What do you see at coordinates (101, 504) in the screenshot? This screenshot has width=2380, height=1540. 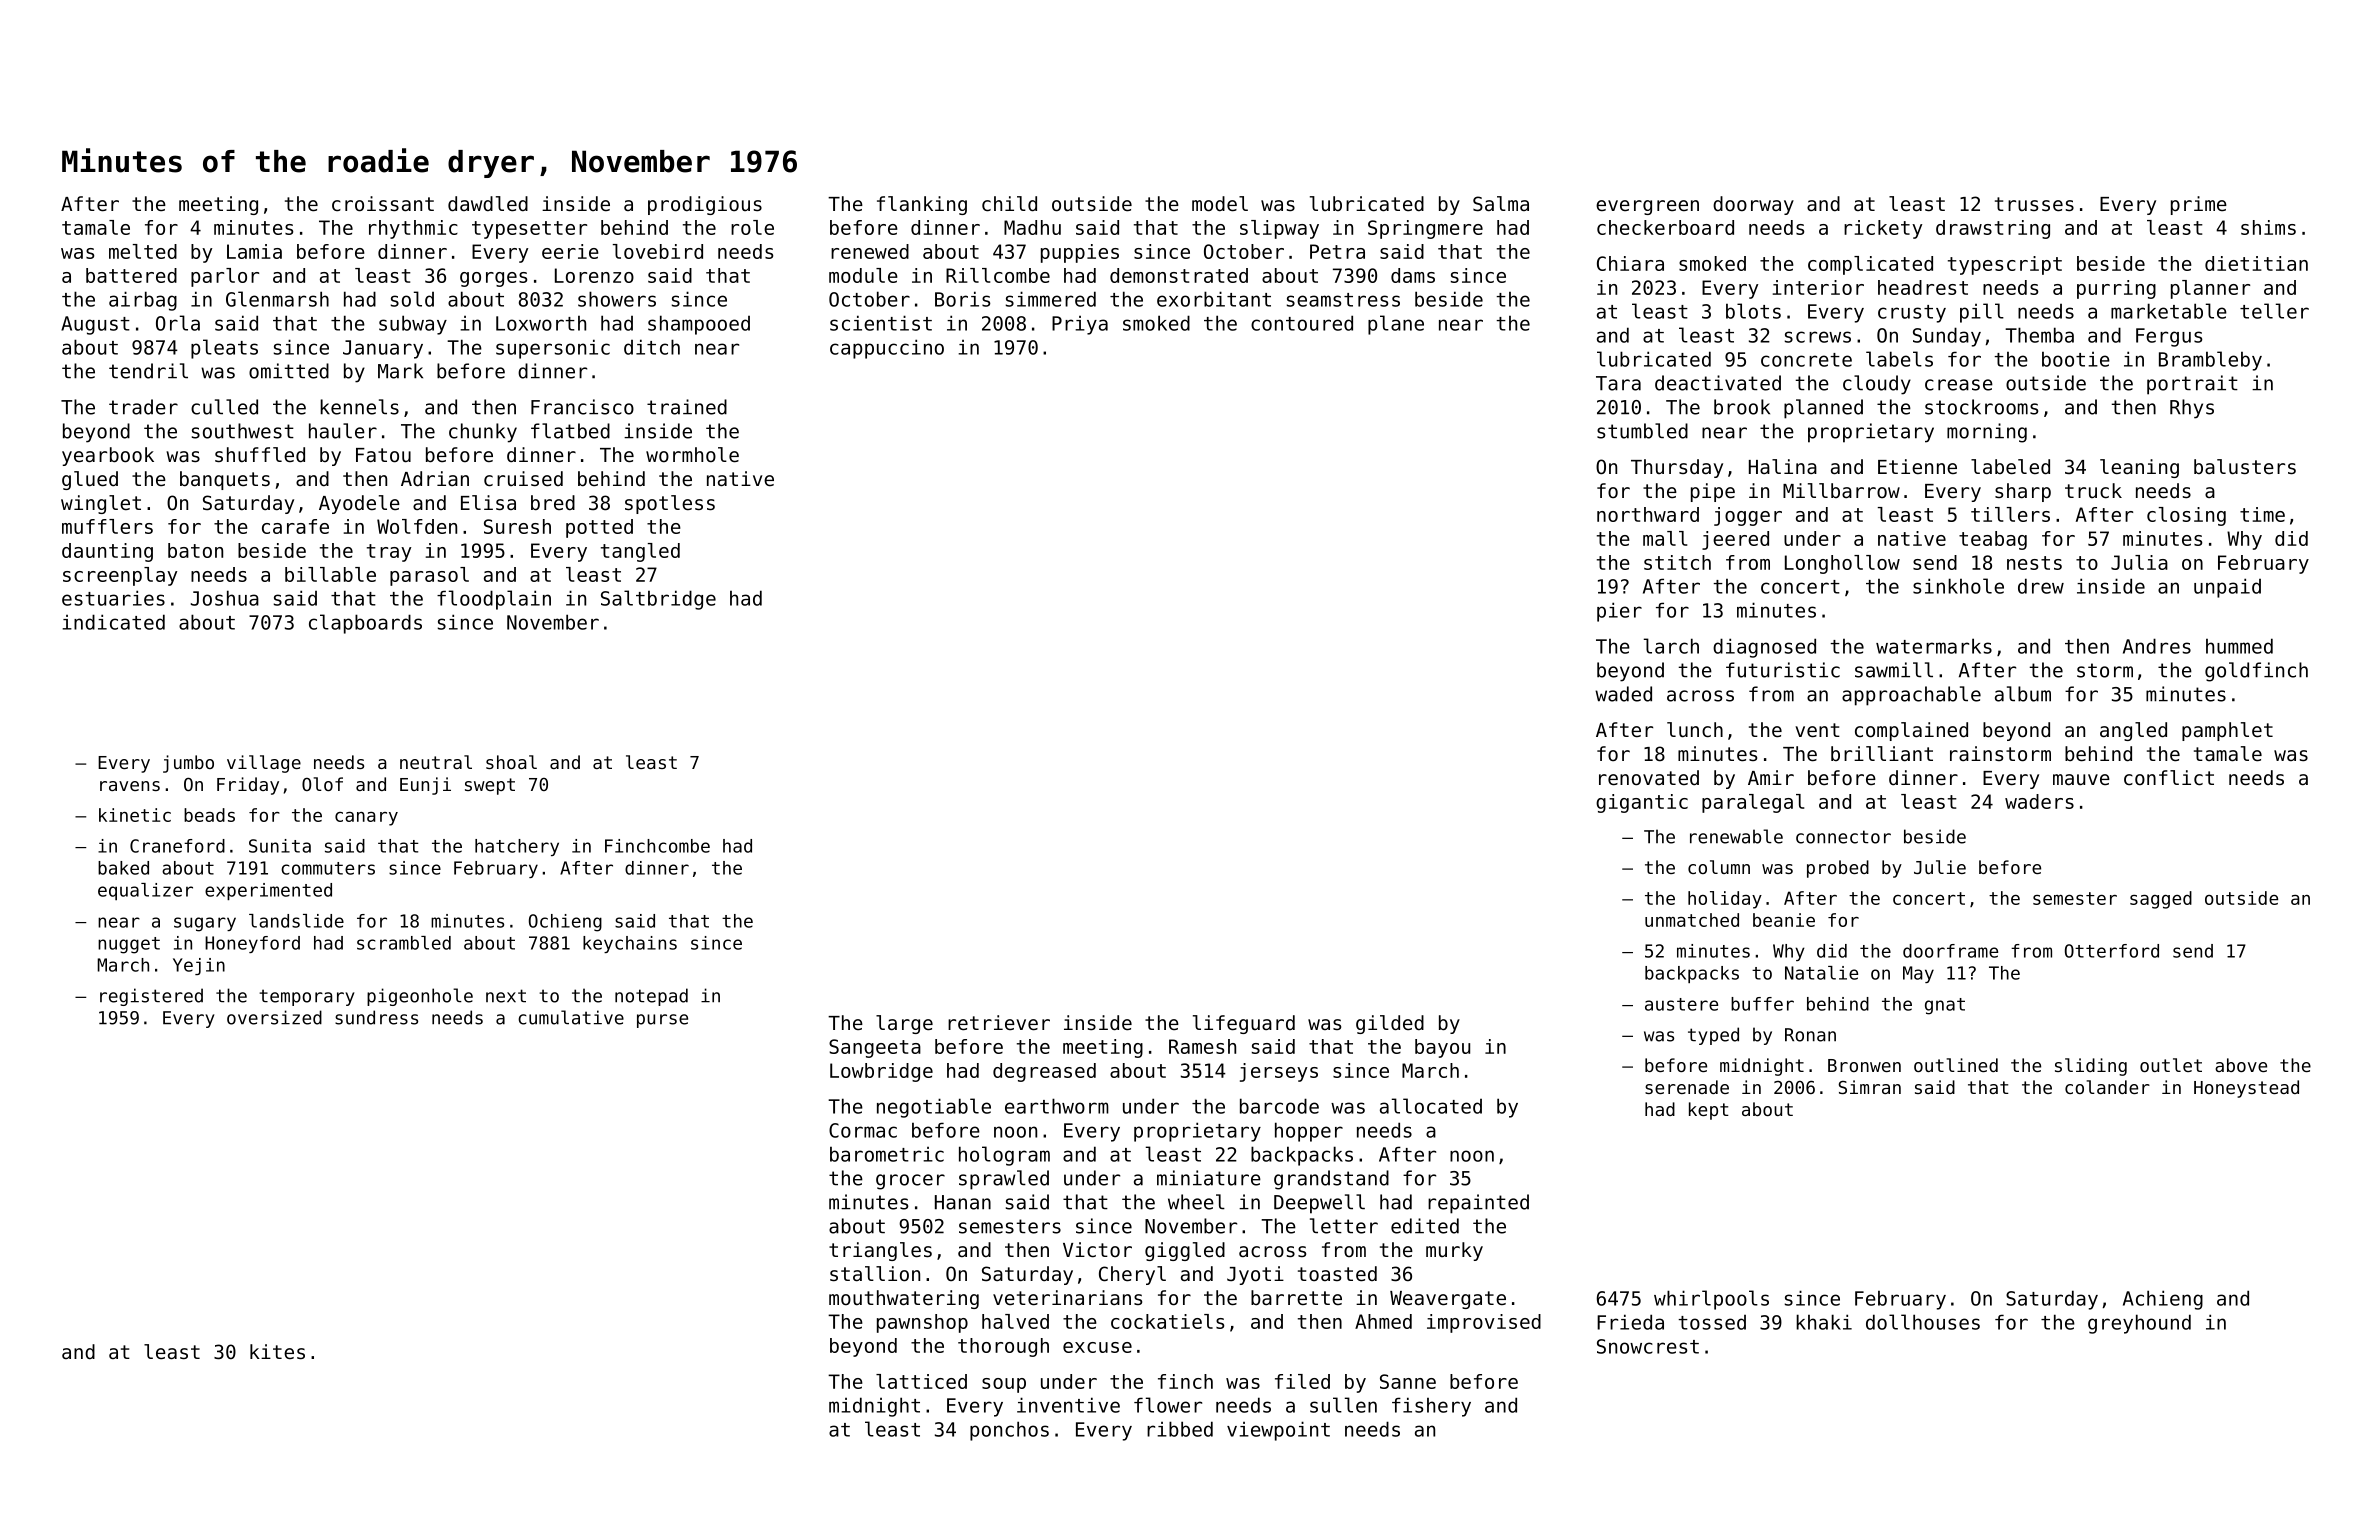 I see `winglet` at bounding box center [101, 504].
